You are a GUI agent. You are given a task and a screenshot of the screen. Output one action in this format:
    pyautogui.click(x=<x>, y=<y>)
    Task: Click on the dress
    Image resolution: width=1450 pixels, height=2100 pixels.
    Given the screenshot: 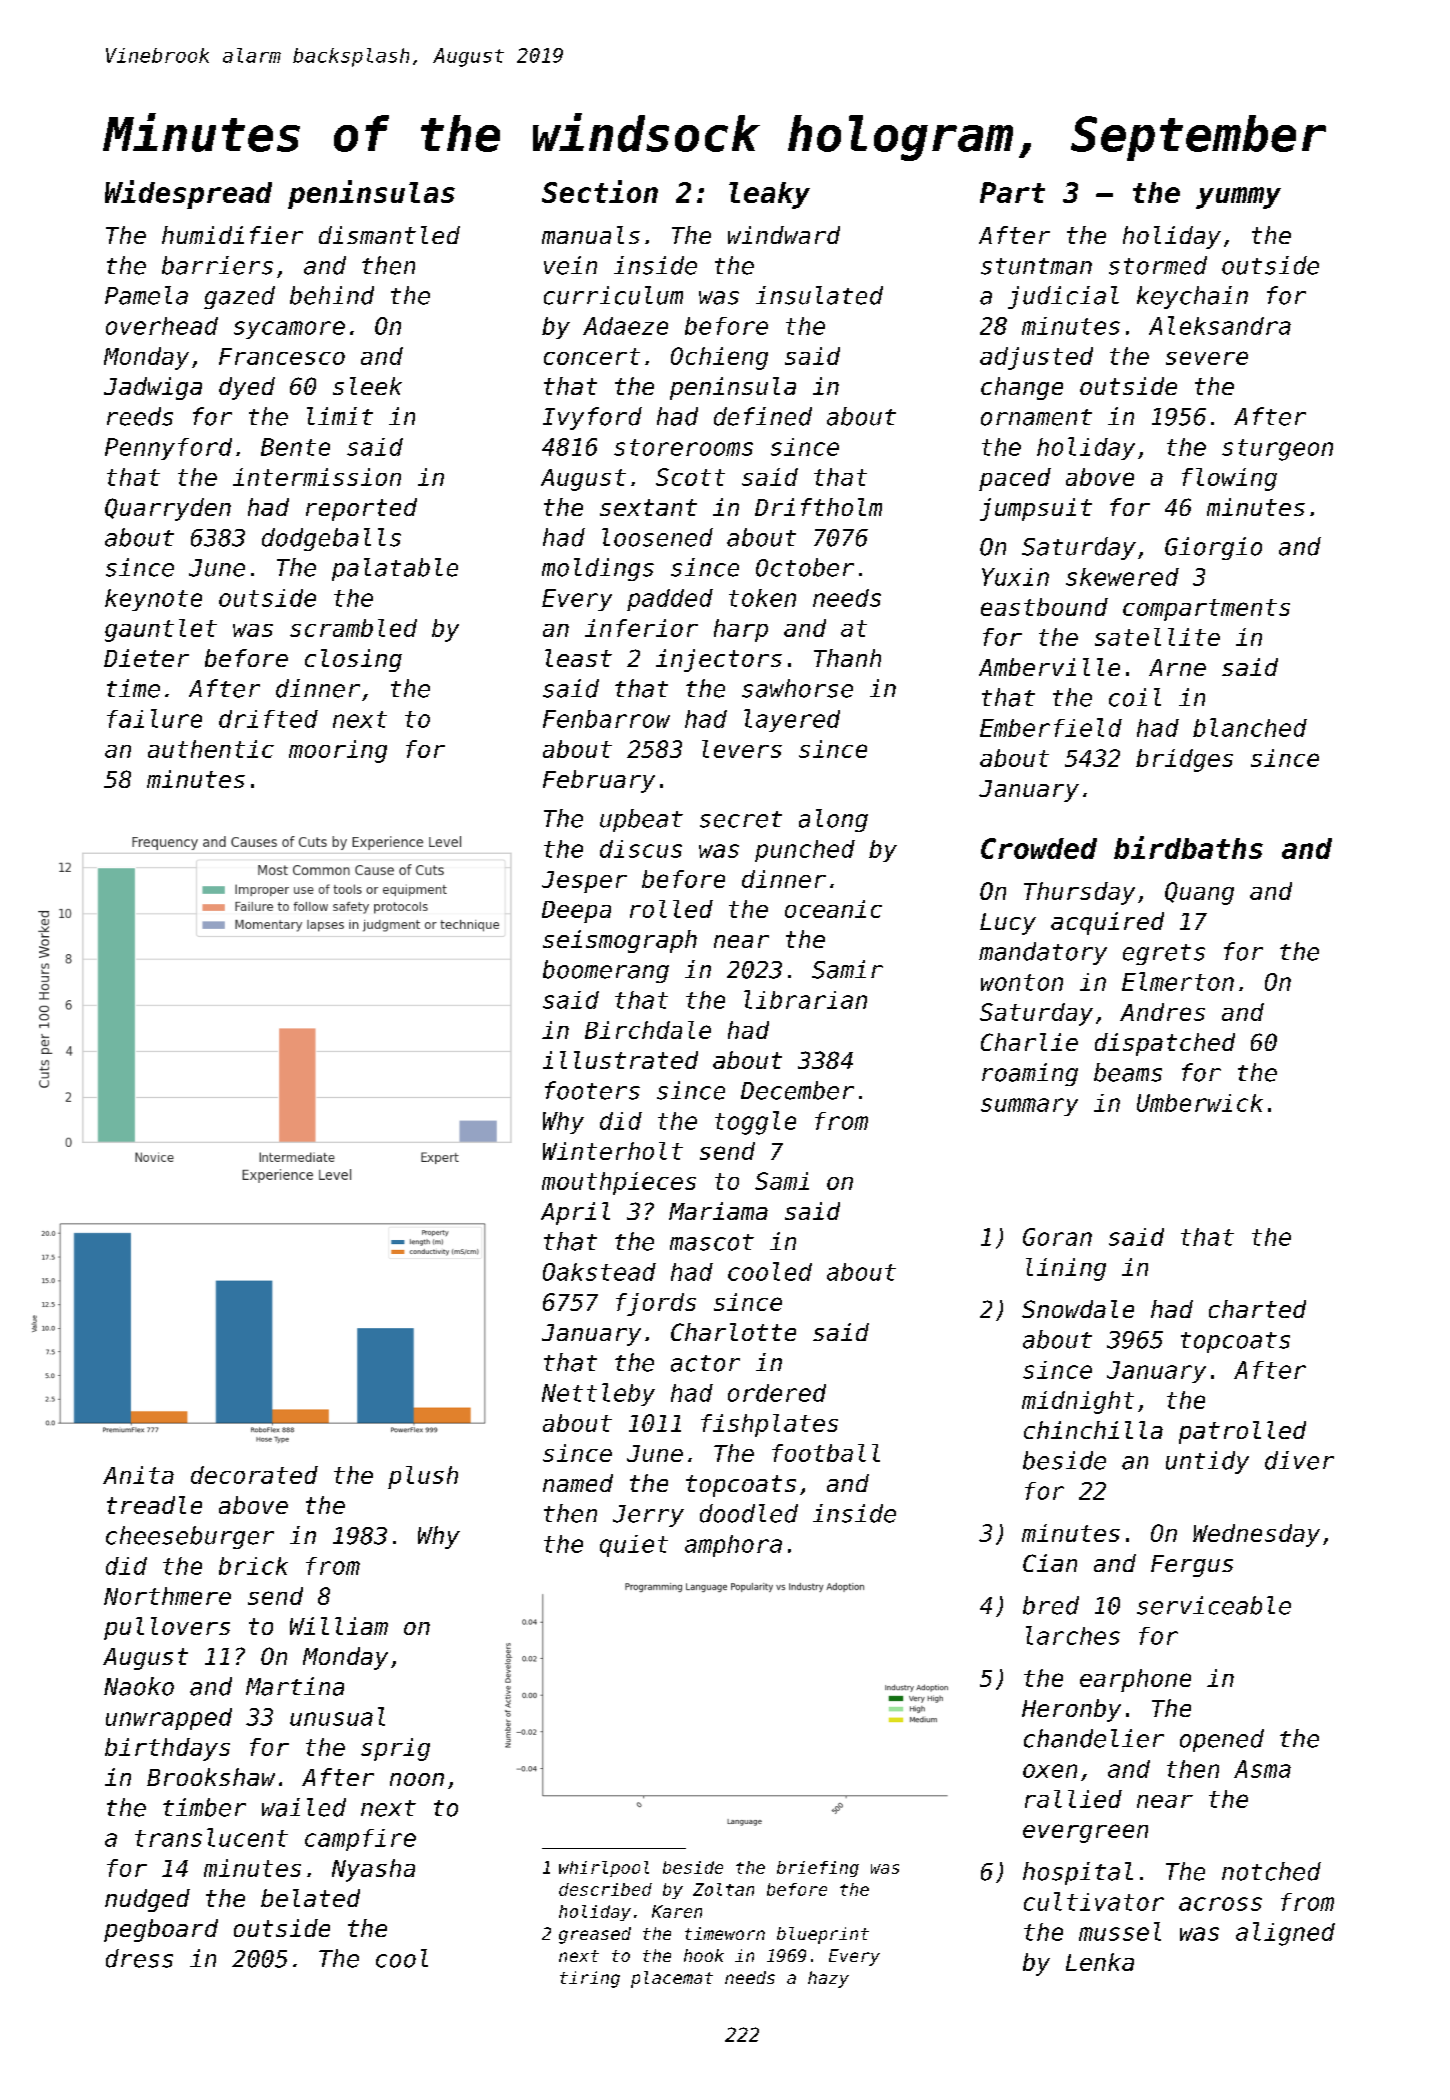 What is the action you would take?
    pyautogui.click(x=139, y=1958)
